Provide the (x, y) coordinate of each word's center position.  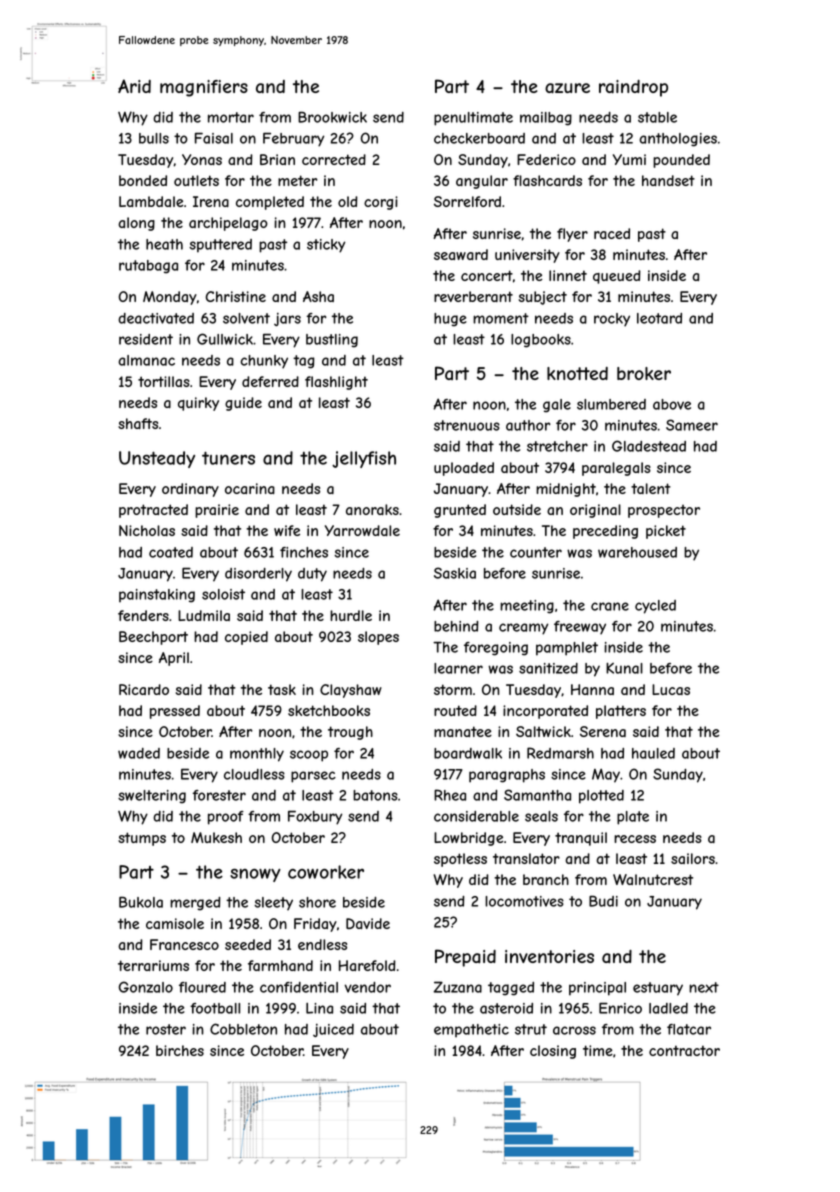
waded (139, 753)
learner (458, 668)
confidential (299, 987)
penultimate (473, 119)
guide (243, 404)
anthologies (678, 140)
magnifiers (204, 88)
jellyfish (364, 459)
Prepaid (465, 958)
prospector (664, 511)
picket (666, 532)
